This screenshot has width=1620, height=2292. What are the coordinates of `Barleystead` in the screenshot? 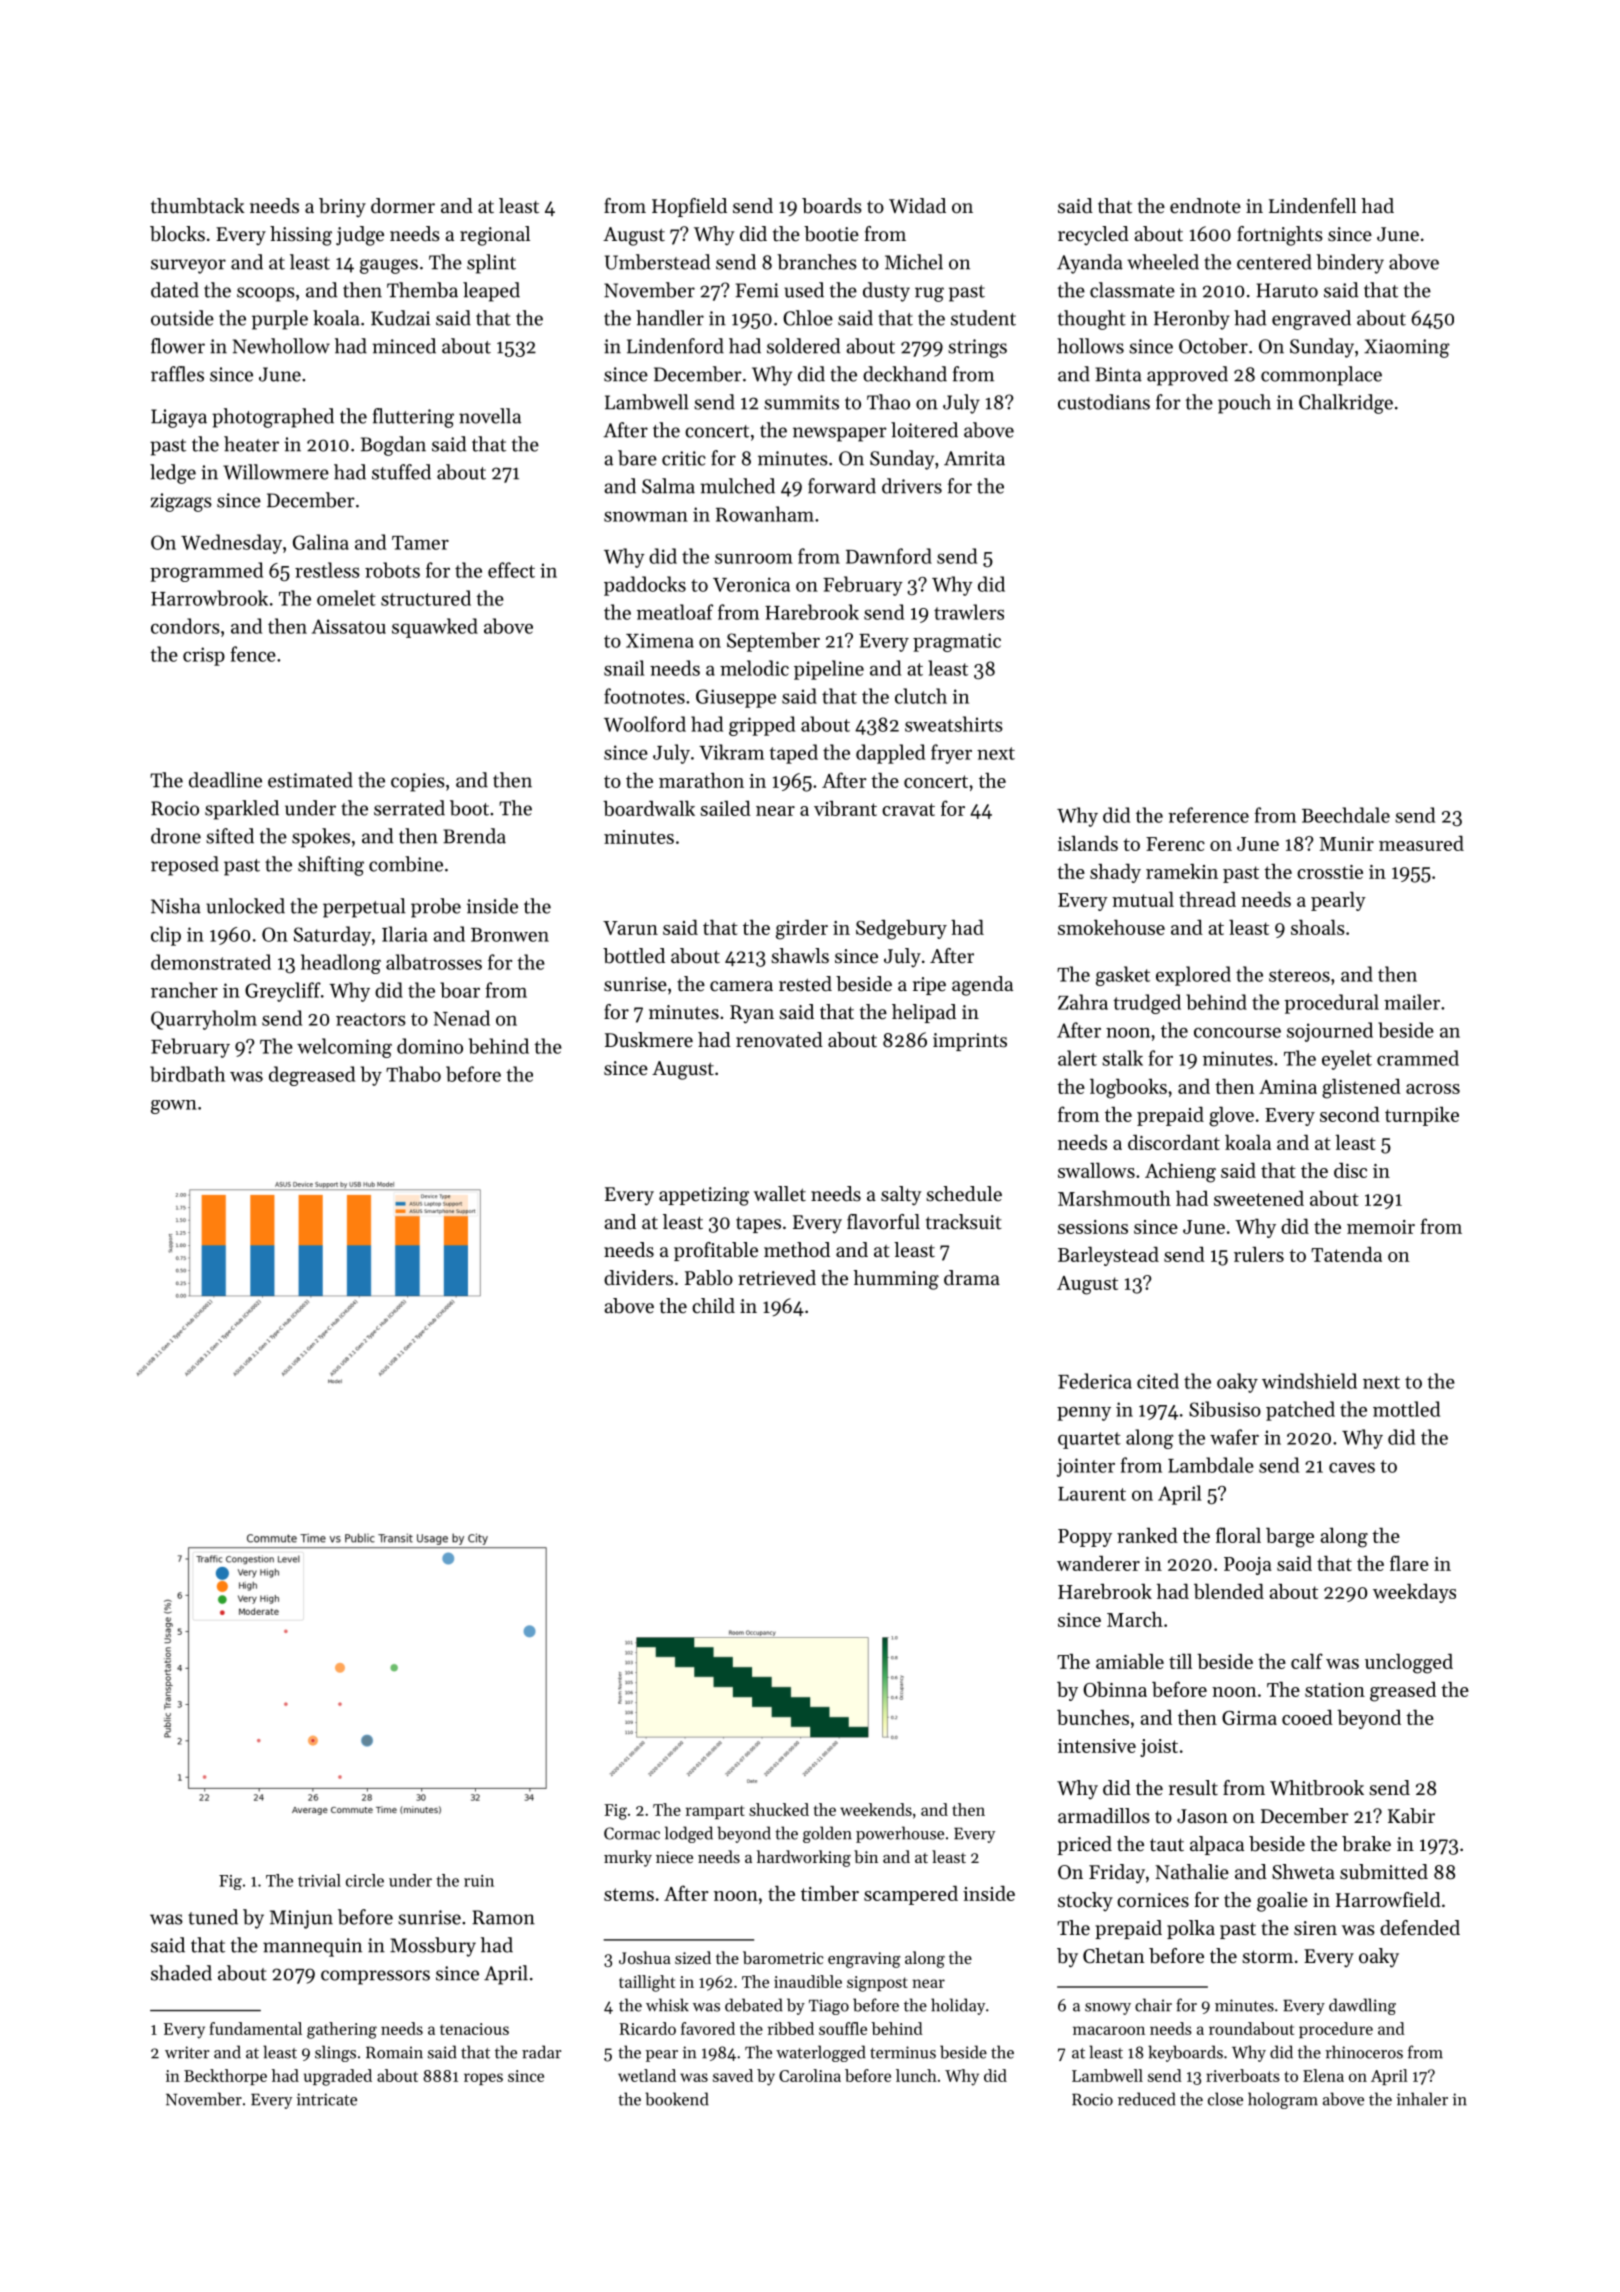 It's located at (1108, 1256).
